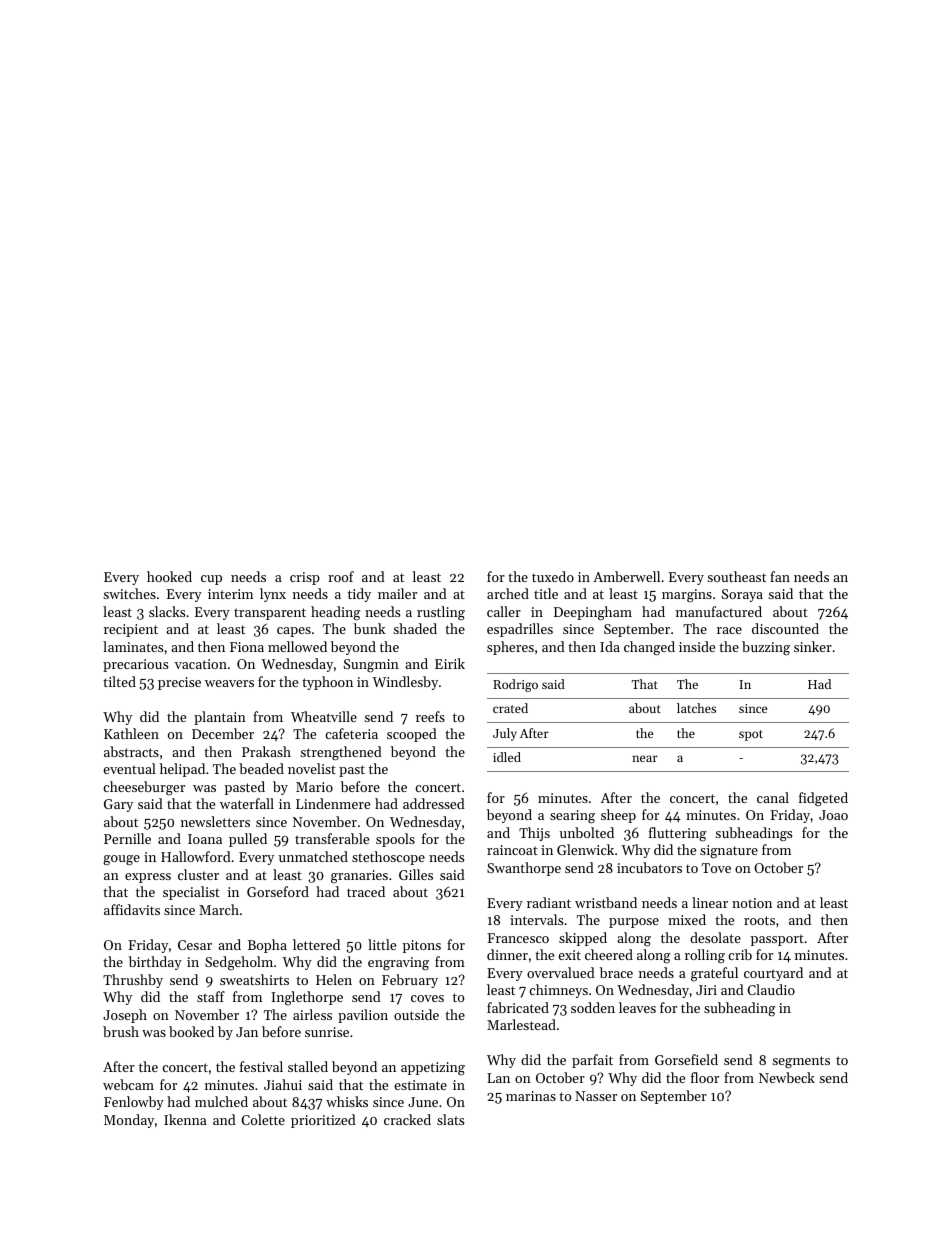  What do you see at coordinates (415, 628) in the screenshot?
I see `shaded` at bounding box center [415, 628].
